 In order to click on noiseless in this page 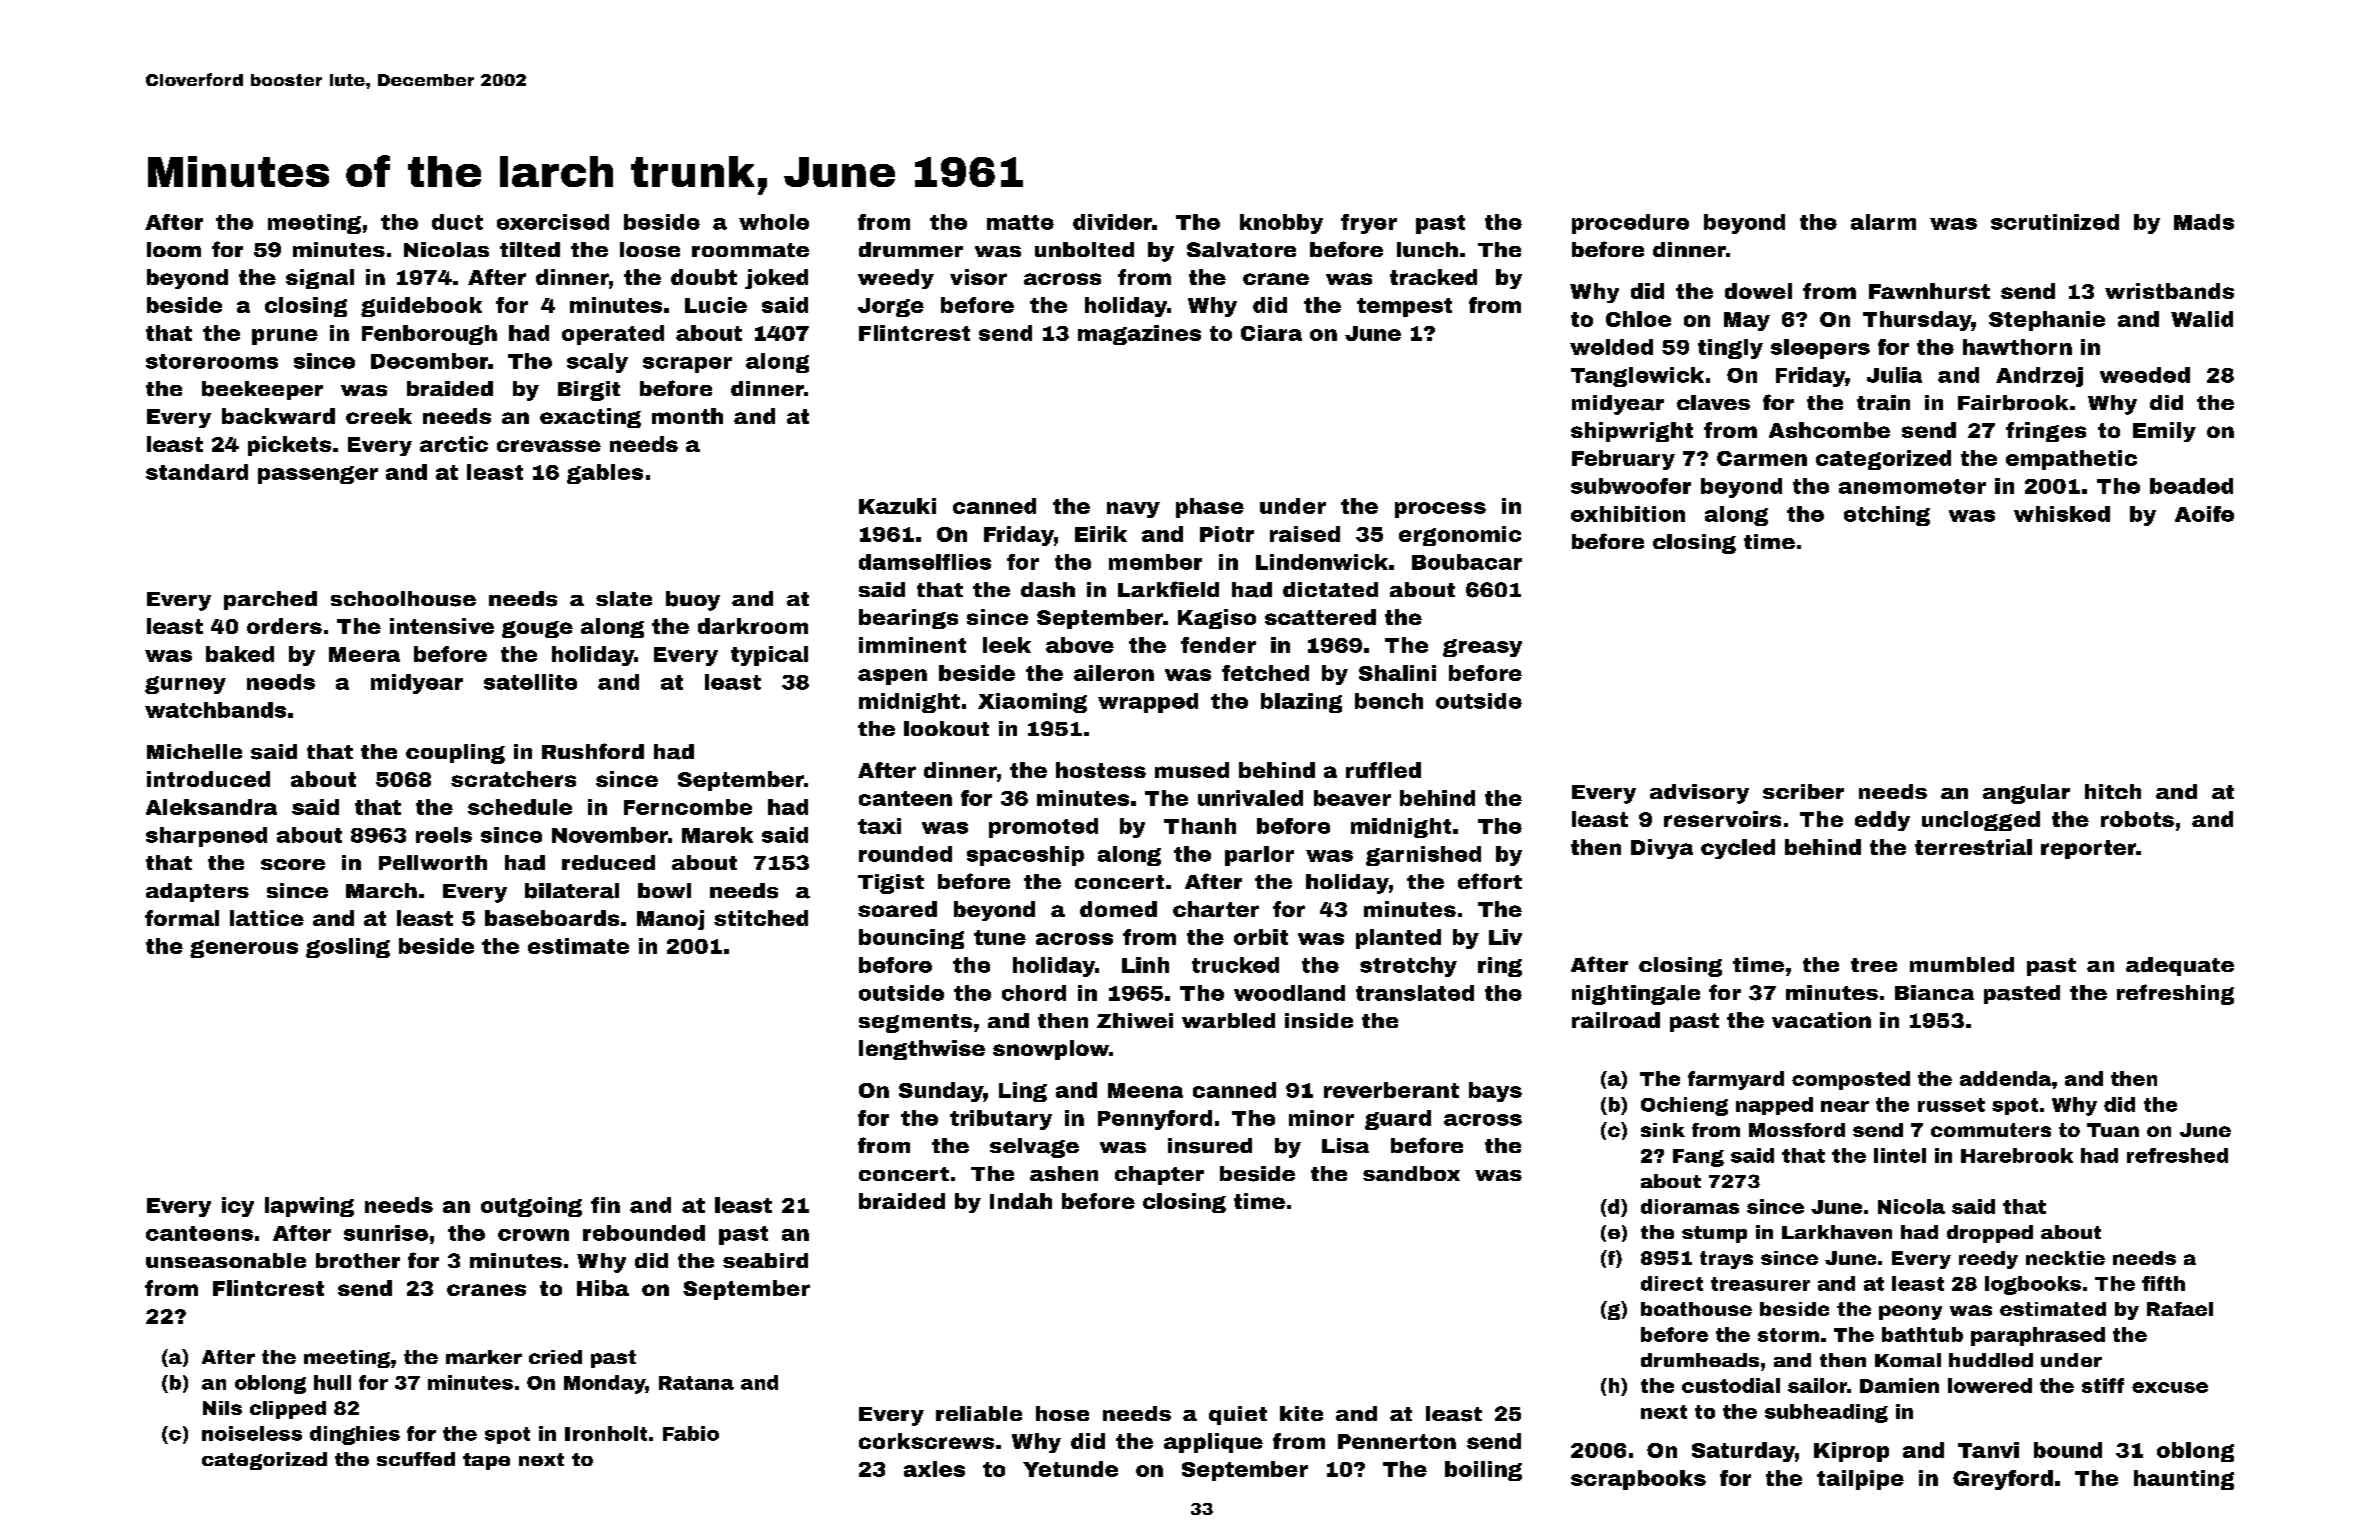, I will do `click(252, 1433)`.
